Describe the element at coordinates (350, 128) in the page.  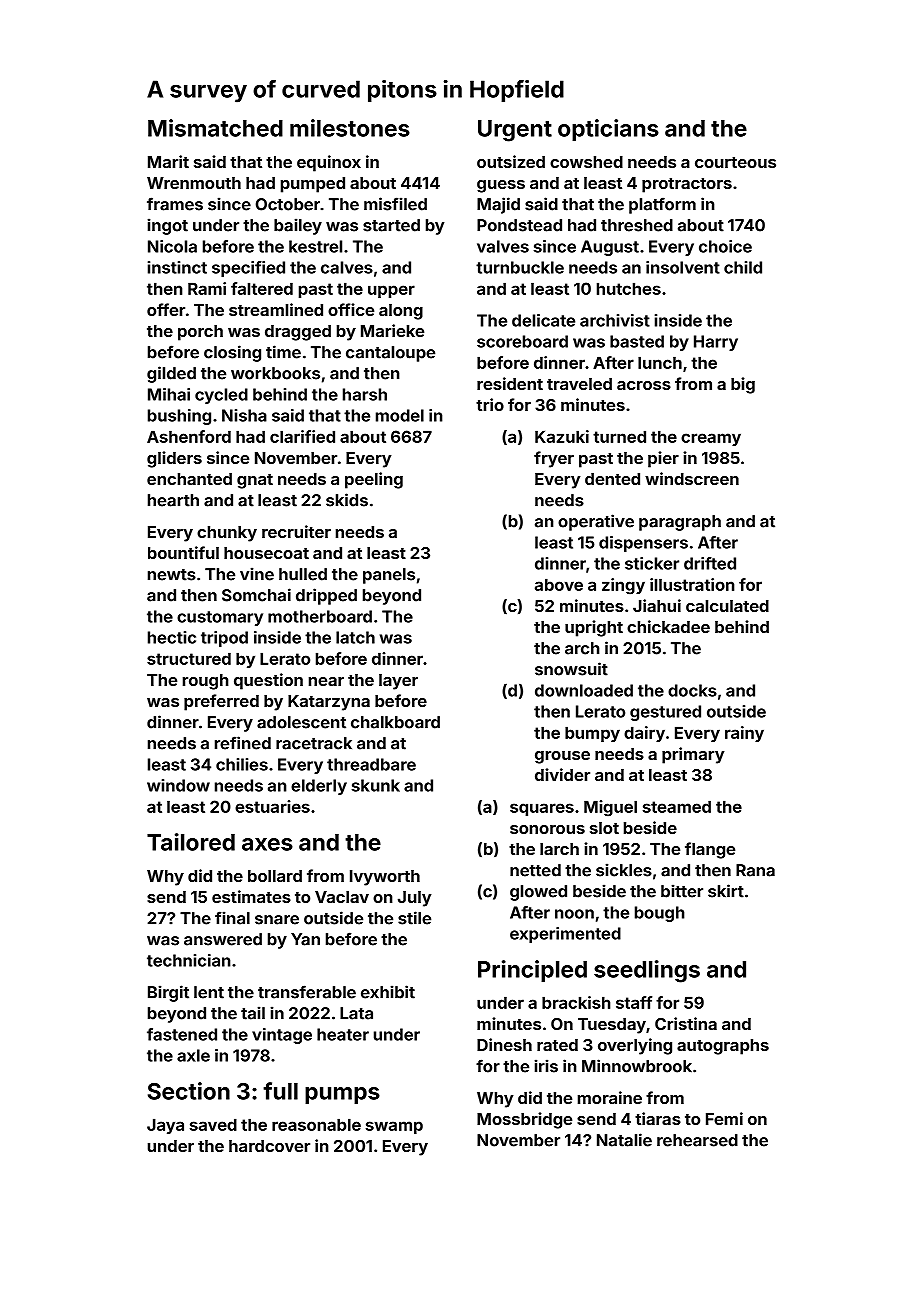
I see `milestones` at that location.
